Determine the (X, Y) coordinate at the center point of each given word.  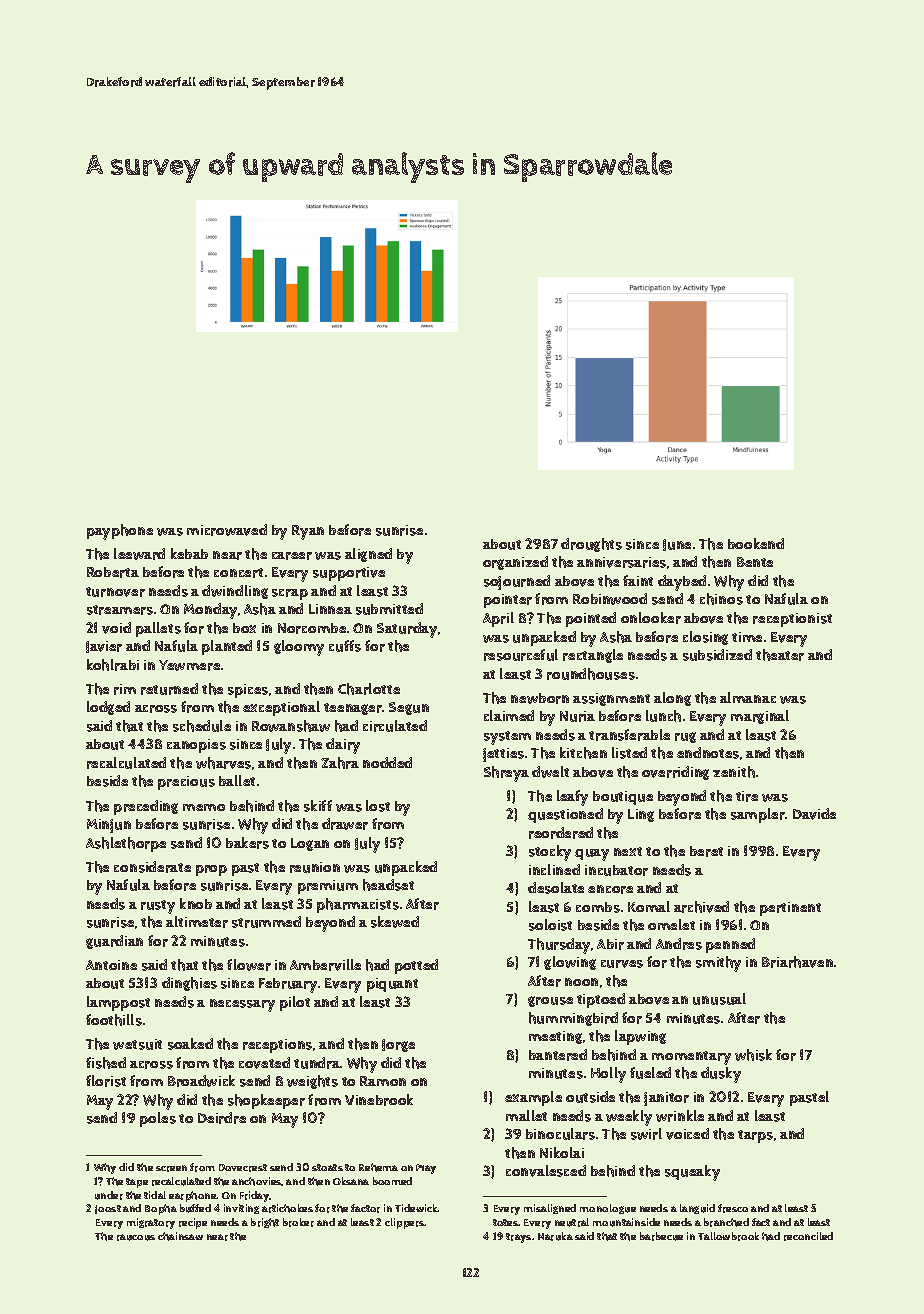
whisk (753, 1055)
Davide (814, 814)
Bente (755, 562)
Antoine (111, 965)
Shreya (506, 774)
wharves (223, 763)
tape (137, 1183)
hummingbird (573, 1019)
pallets (158, 629)
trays (518, 1238)
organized (515, 563)
